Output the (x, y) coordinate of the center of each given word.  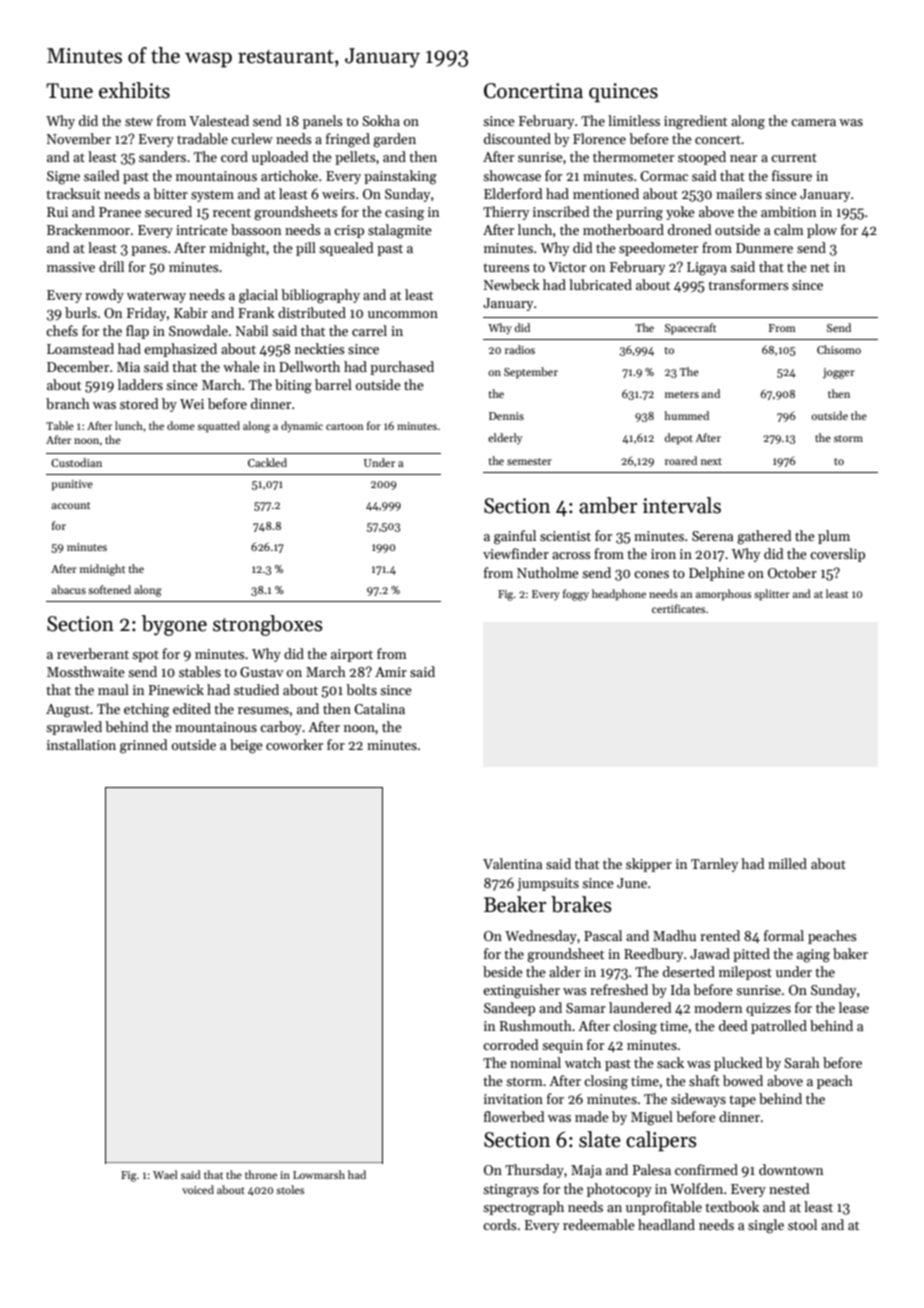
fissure (792, 175)
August (68, 711)
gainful (515, 537)
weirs (338, 194)
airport (352, 655)
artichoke (289, 175)
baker (850, 953)
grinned (144, 746)
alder (565, 971)
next (711, 461)
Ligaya (707, 269)
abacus (69, 589)
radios (520, 349)
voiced (198, 1189)
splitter (772, 595)
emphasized (180, 350)
